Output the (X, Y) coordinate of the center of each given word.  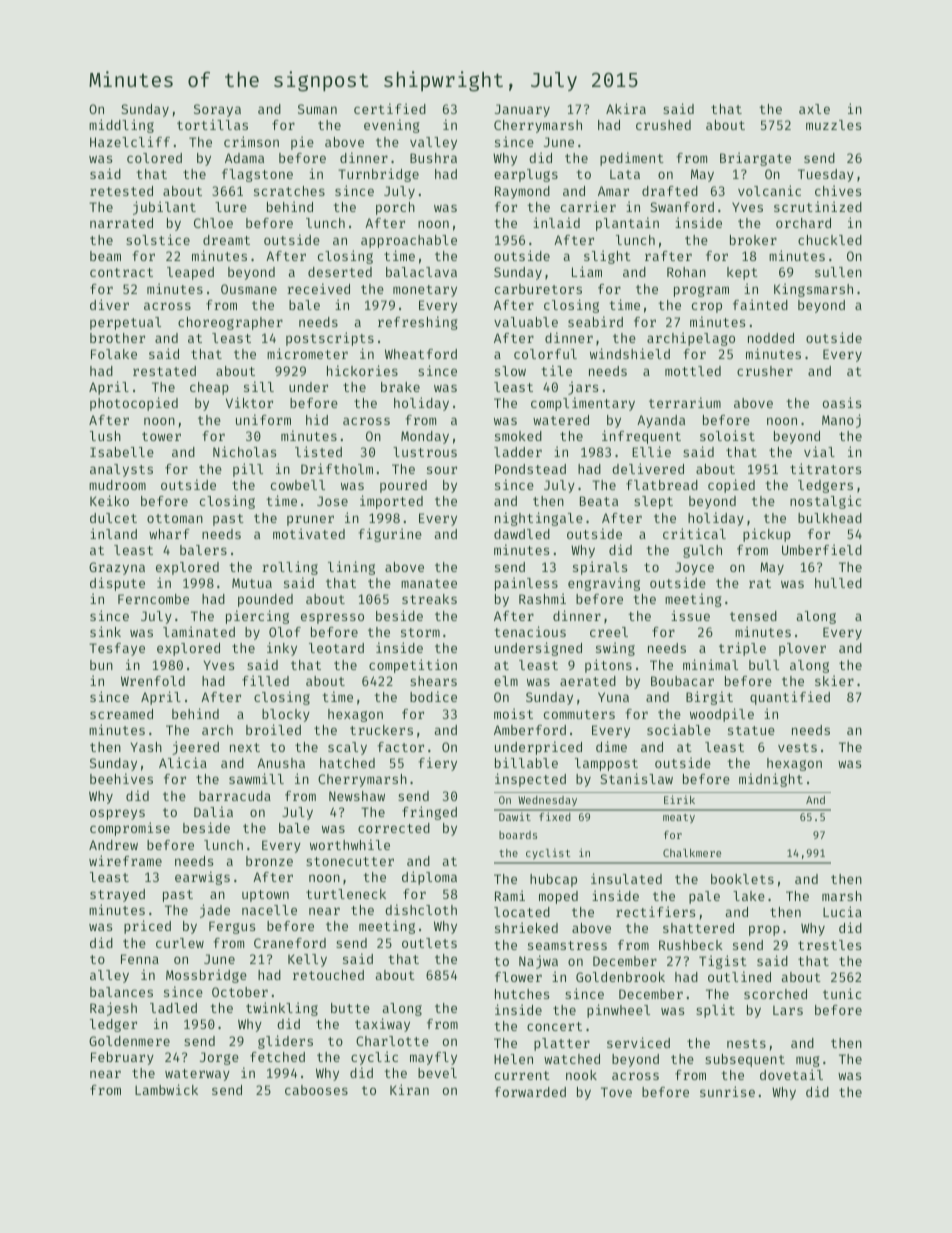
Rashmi (542, 598)
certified (390, 108)
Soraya (217, 110)
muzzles (833, 125)
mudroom (117, 485)
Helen (513, 1059)
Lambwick (166, 1089)
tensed (753, 616)
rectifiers (655, 911)
